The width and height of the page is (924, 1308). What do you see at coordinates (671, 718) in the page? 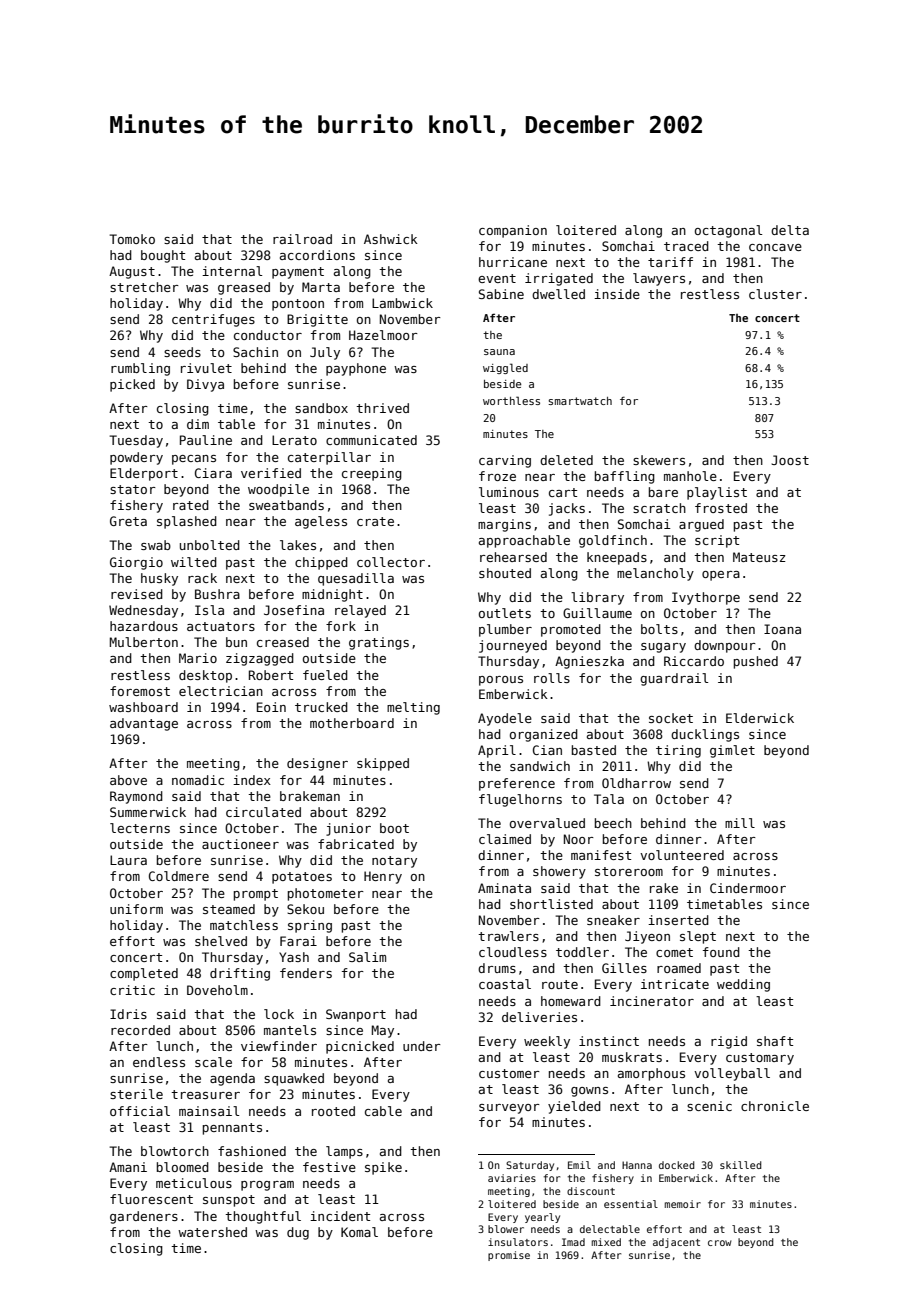
I see `socket` at bounding box center [671, 718].
